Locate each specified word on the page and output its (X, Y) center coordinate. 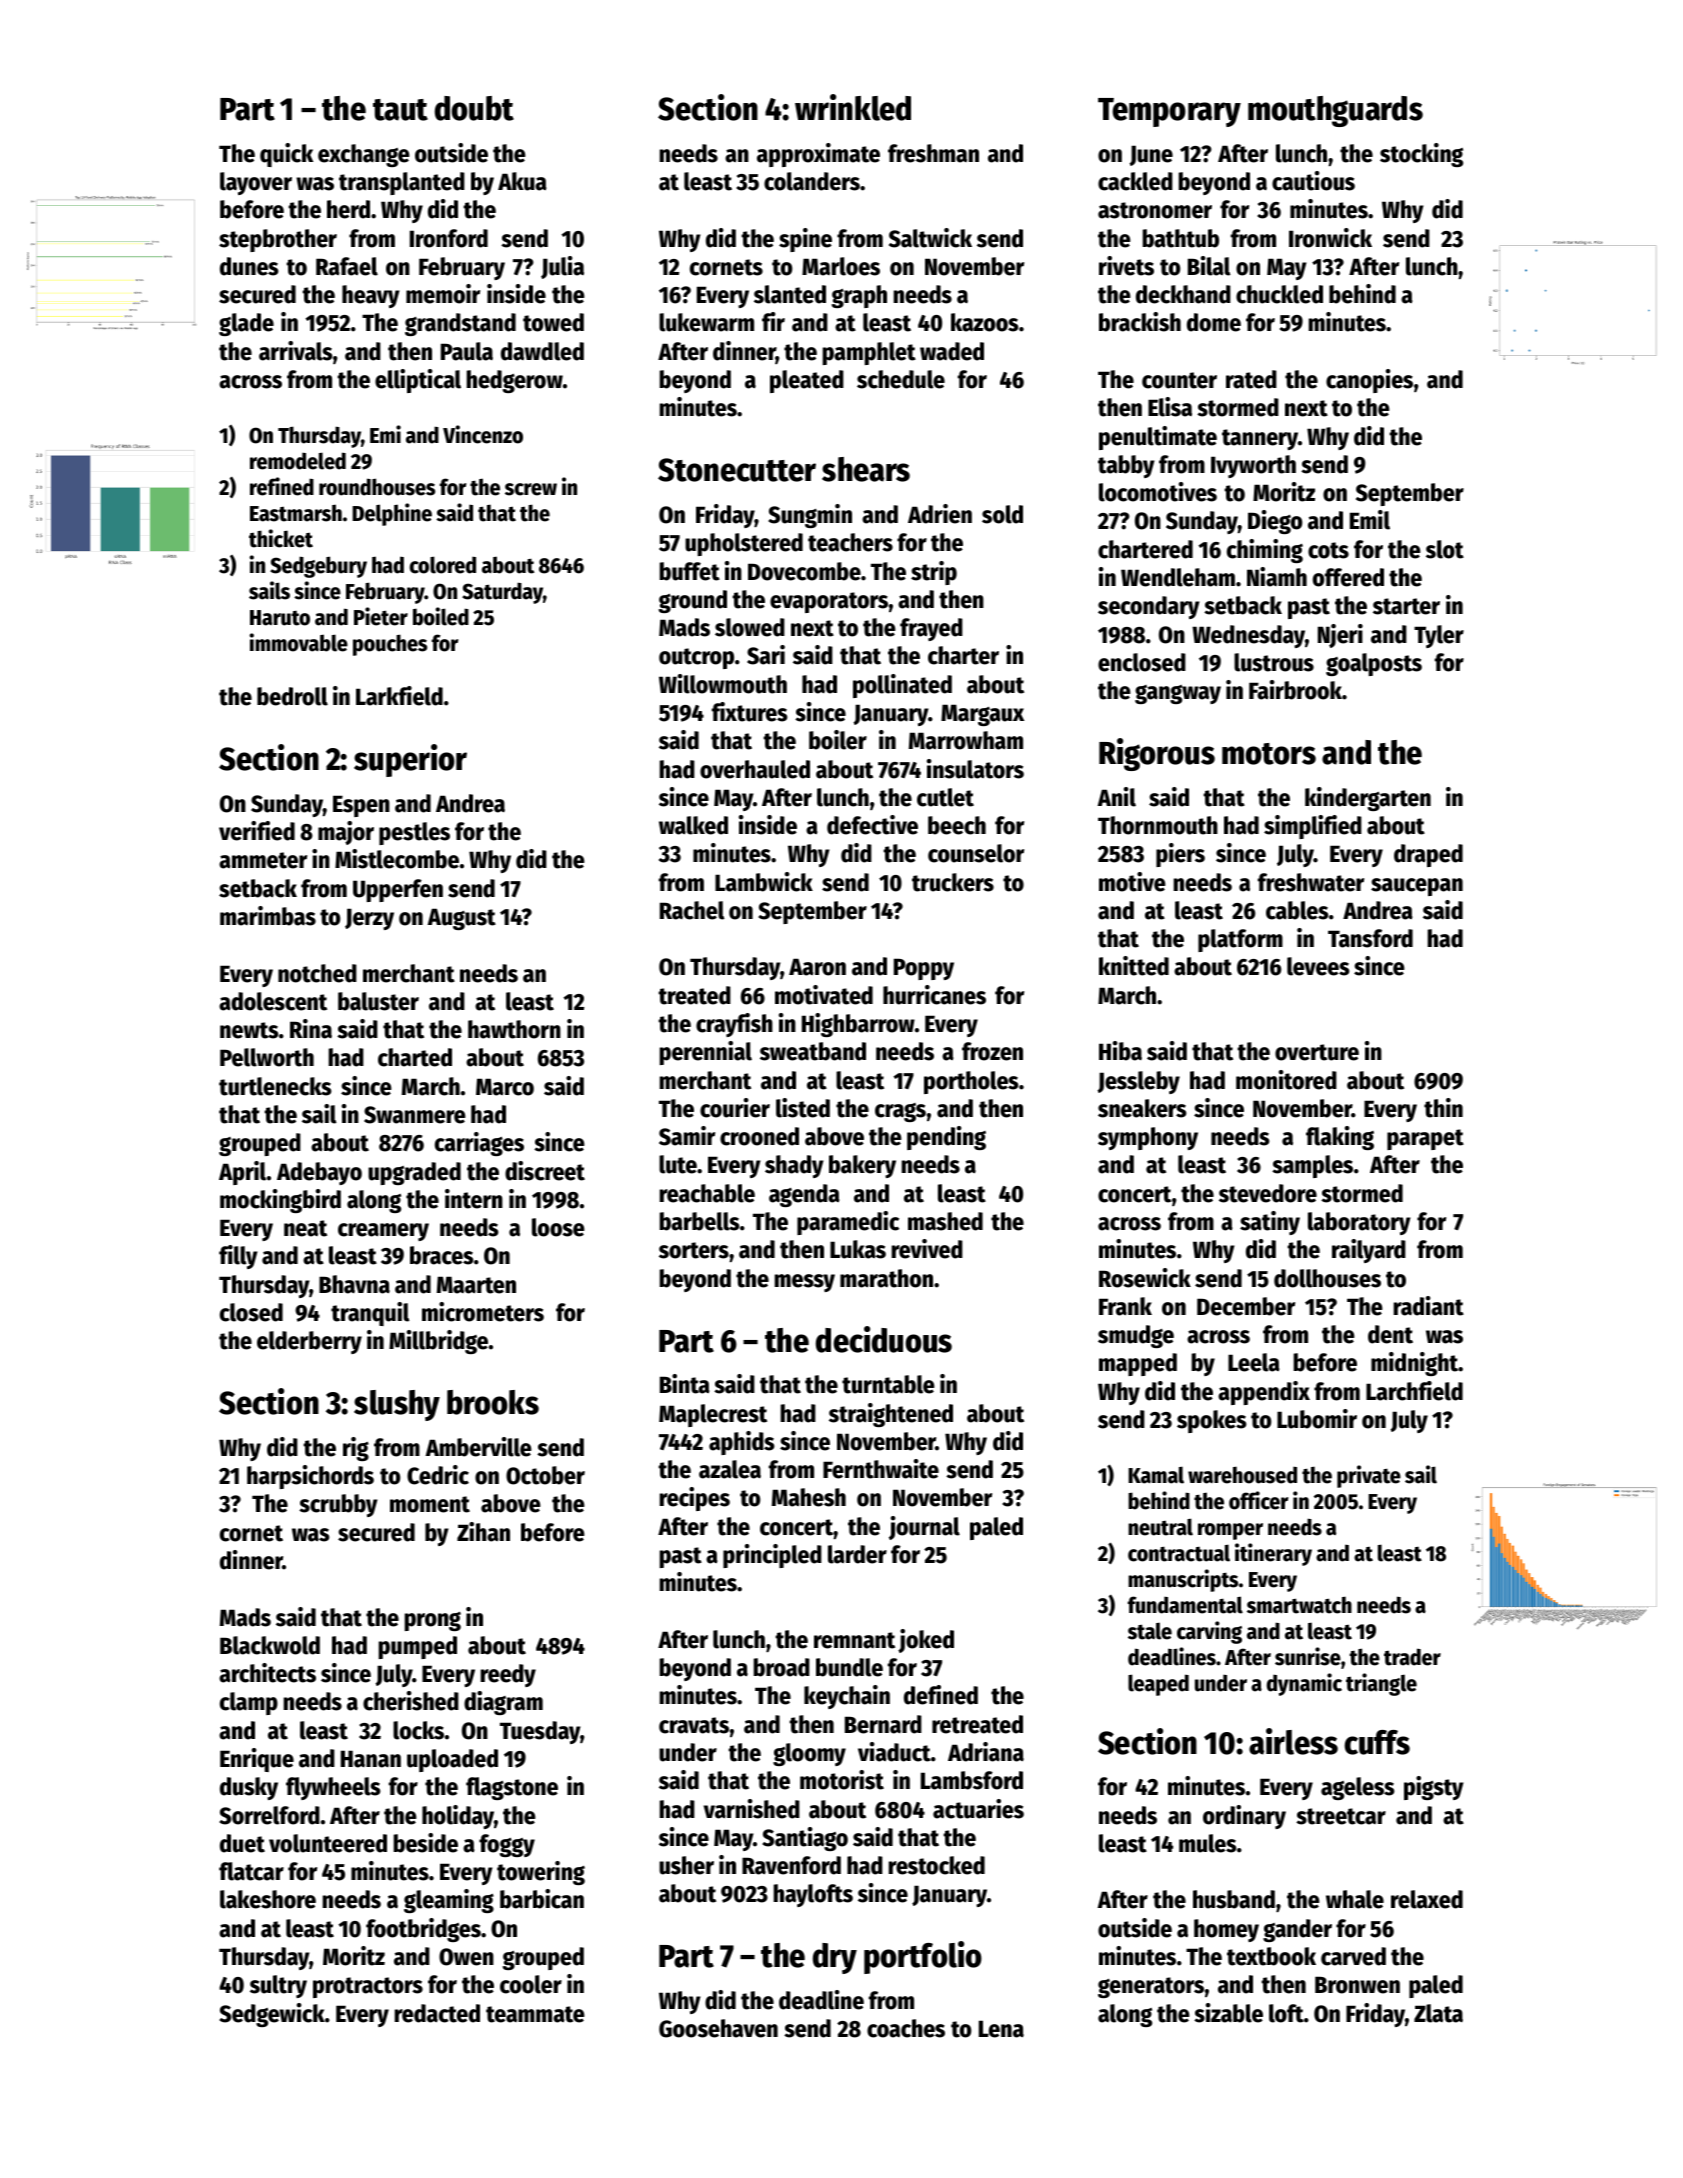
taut (400, 110)
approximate (818, 155)
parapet (1425, 1139)
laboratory (1359, 1223)
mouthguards (1335, 111)
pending (946, 1138)
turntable (888, 1384)
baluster (378, 1001)
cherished (411, 1701)
